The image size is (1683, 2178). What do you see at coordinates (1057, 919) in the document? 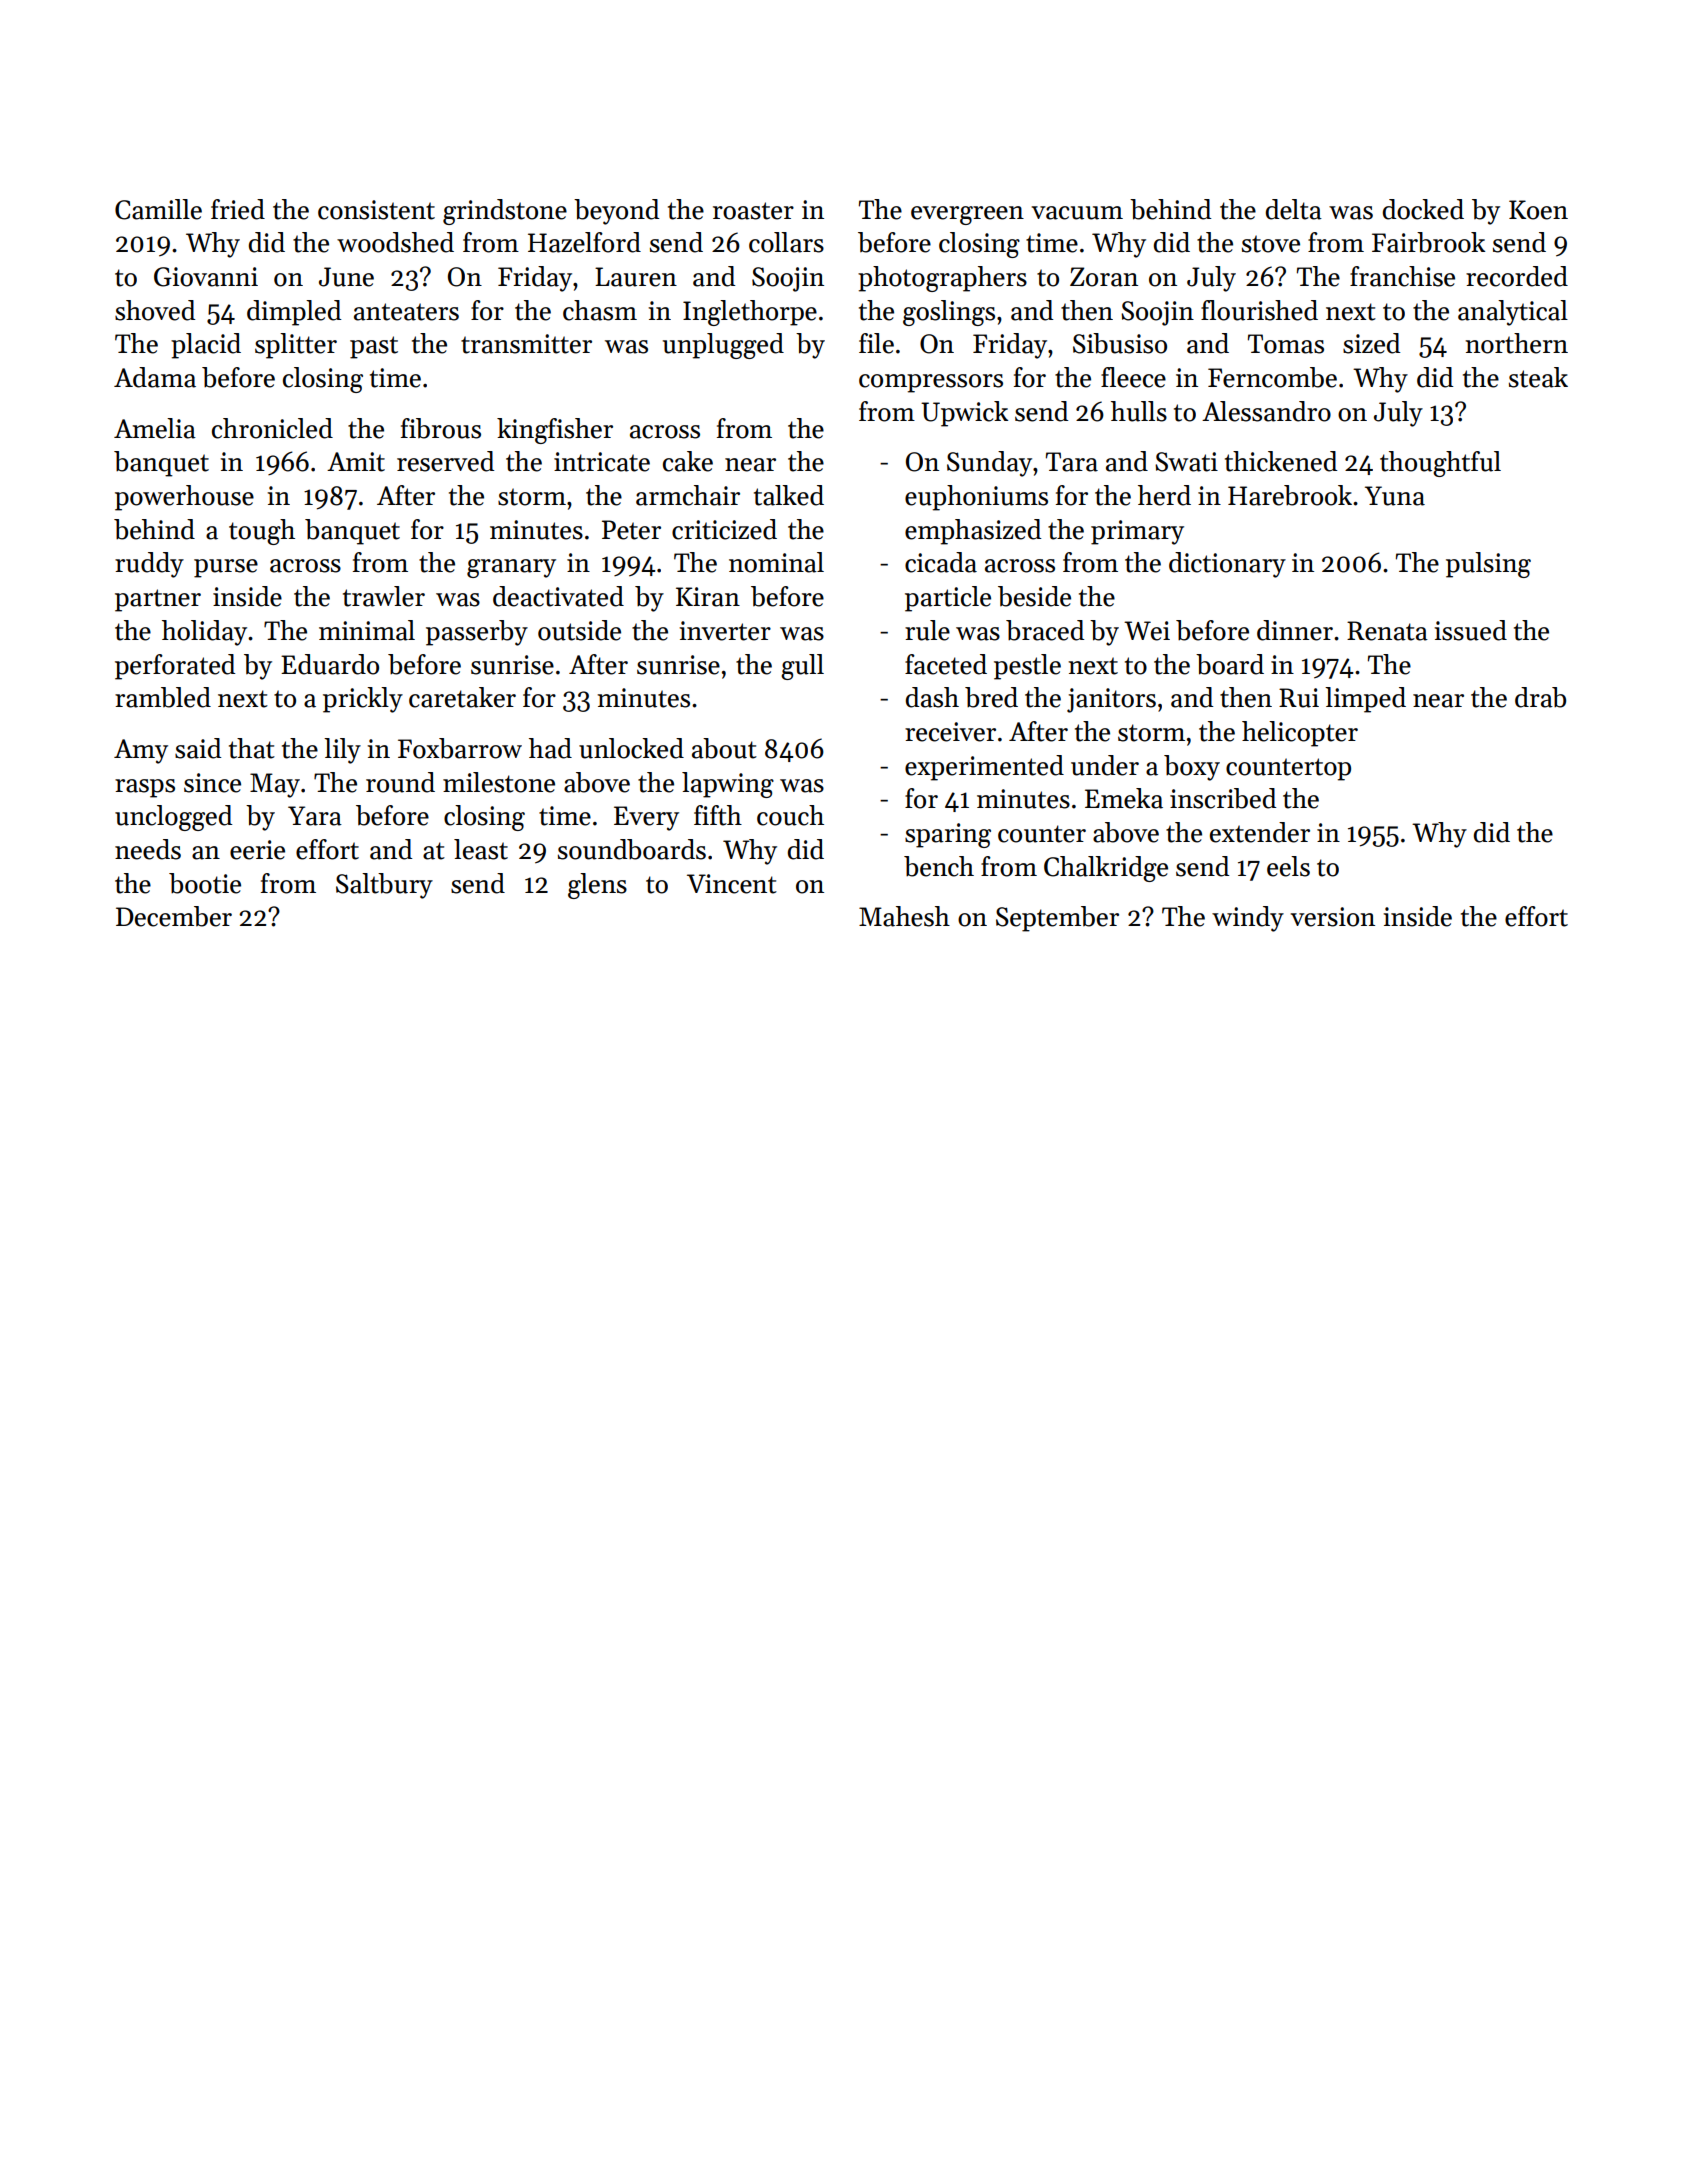
I see `September` at bounding box center [1057, 919].
